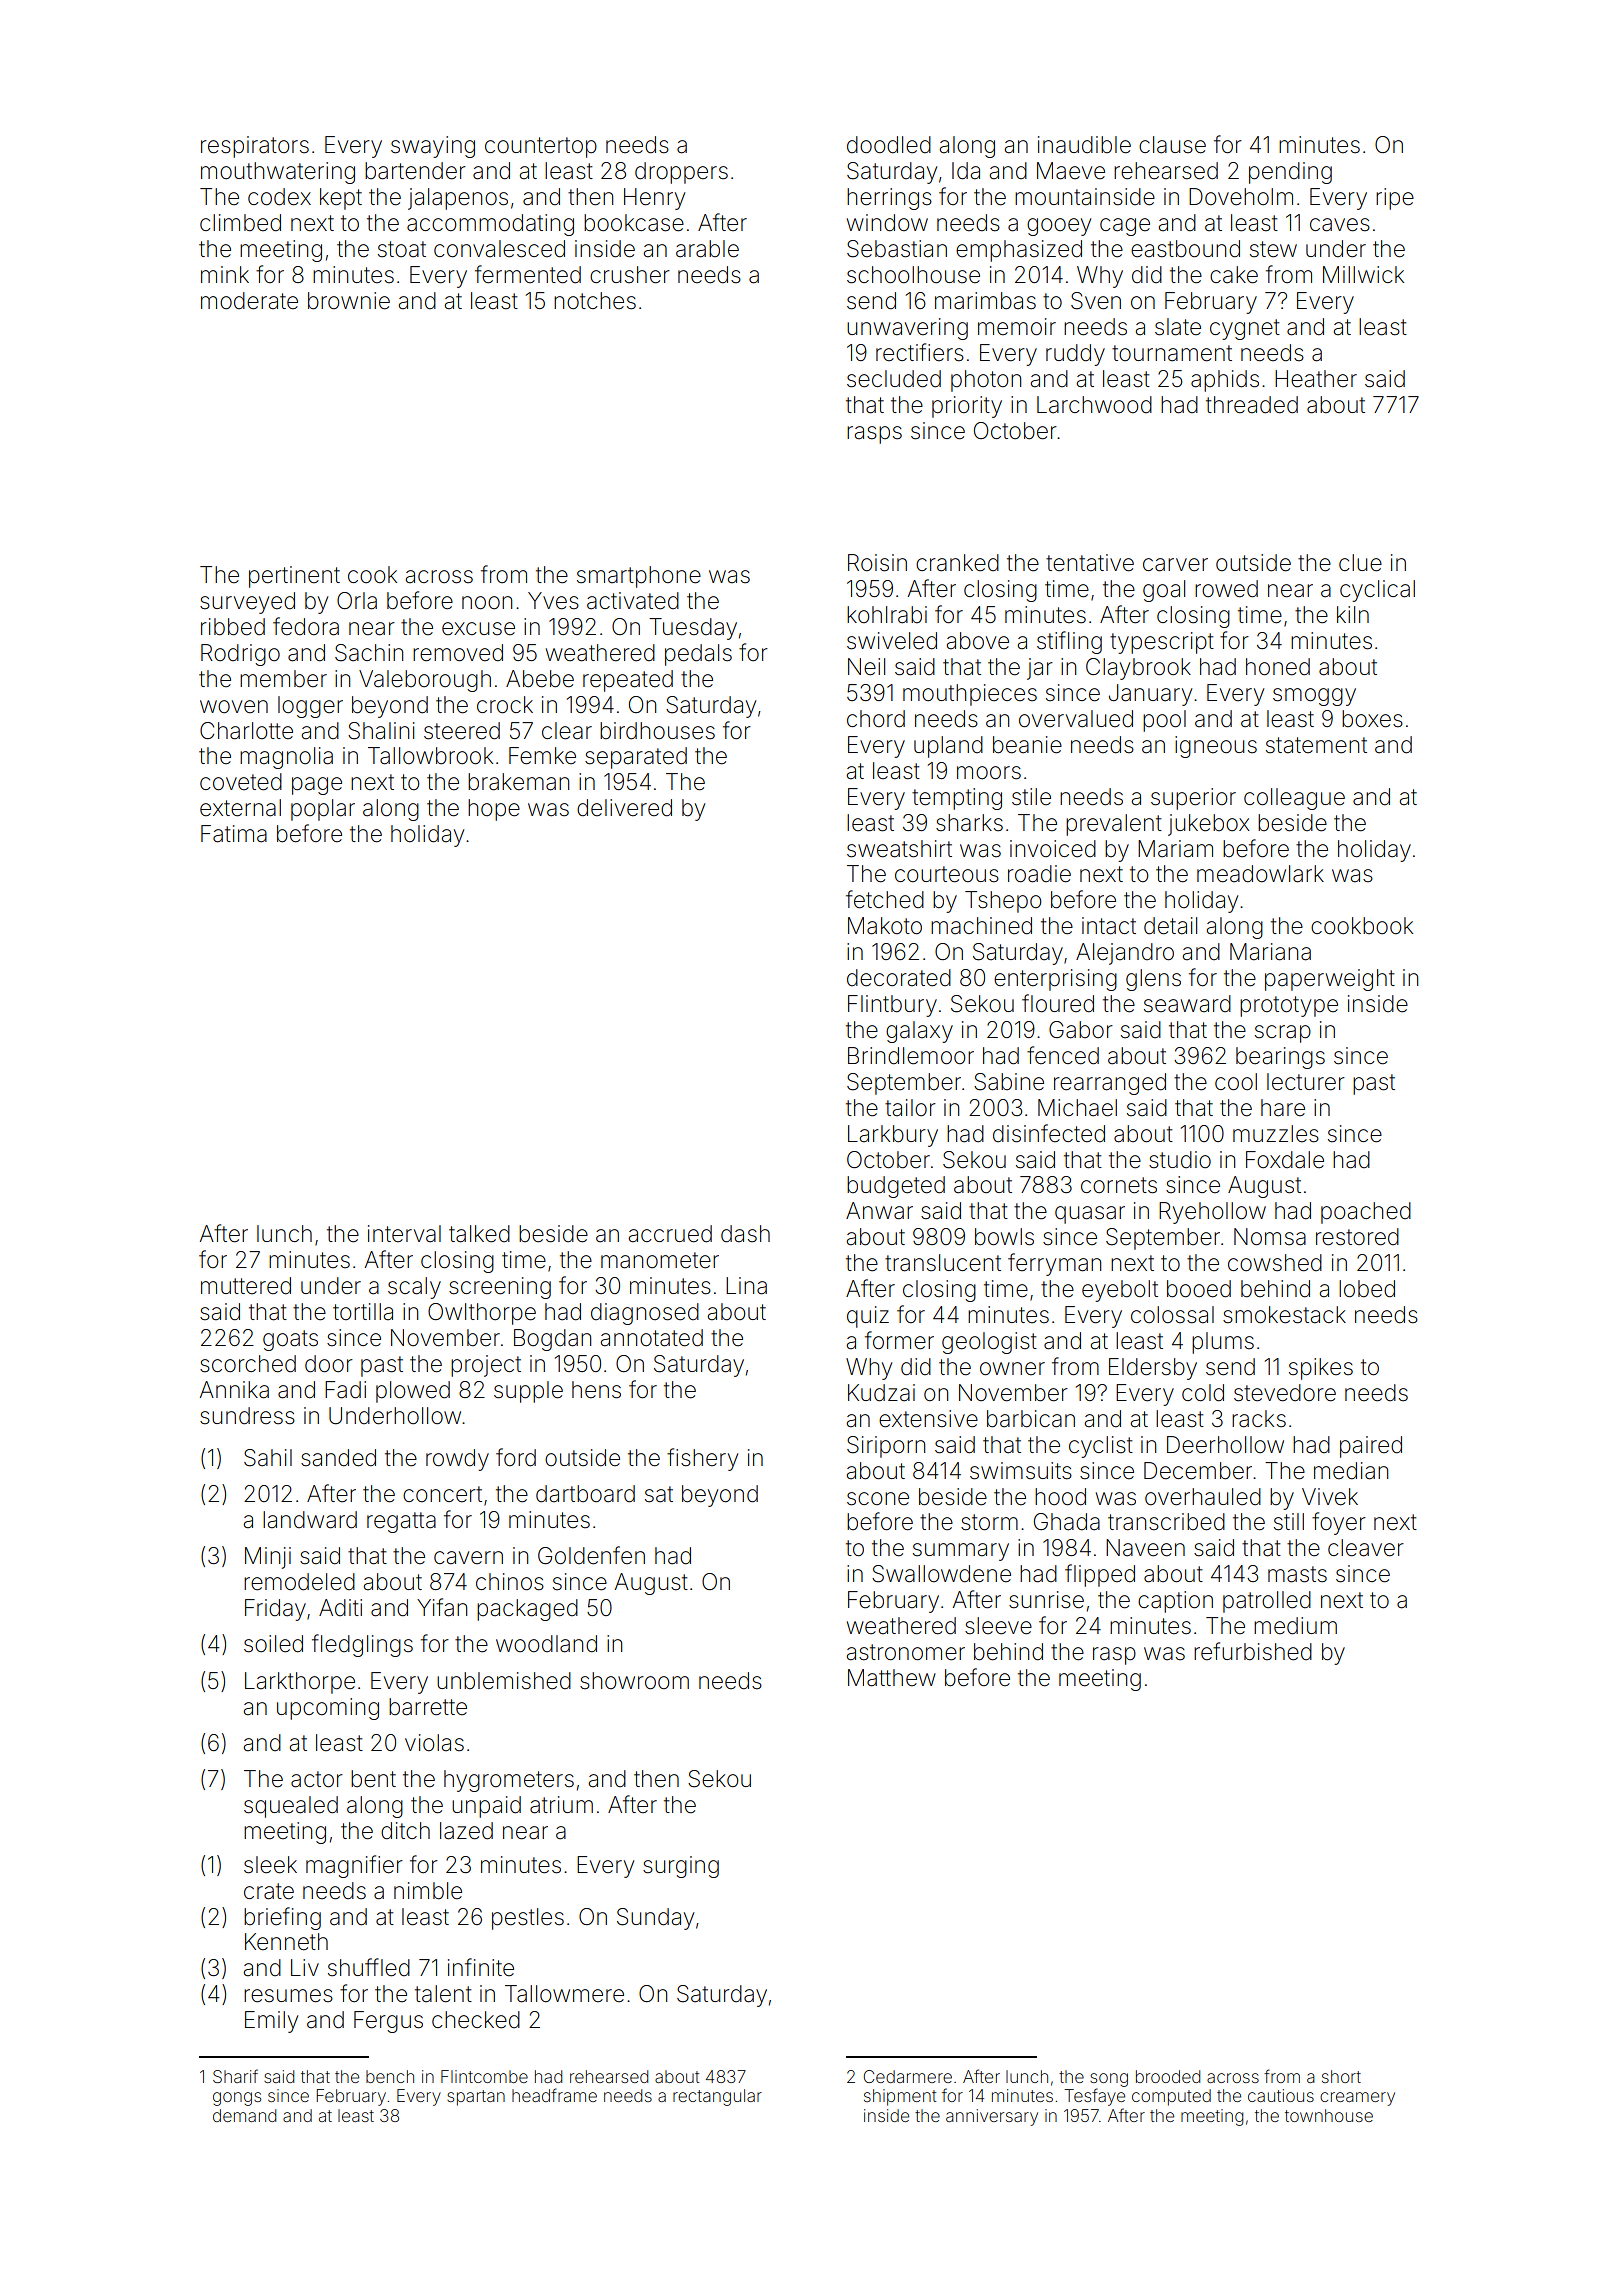 This page has height=2292, width=1620. I want to click on clause, so click(1172, 145).
